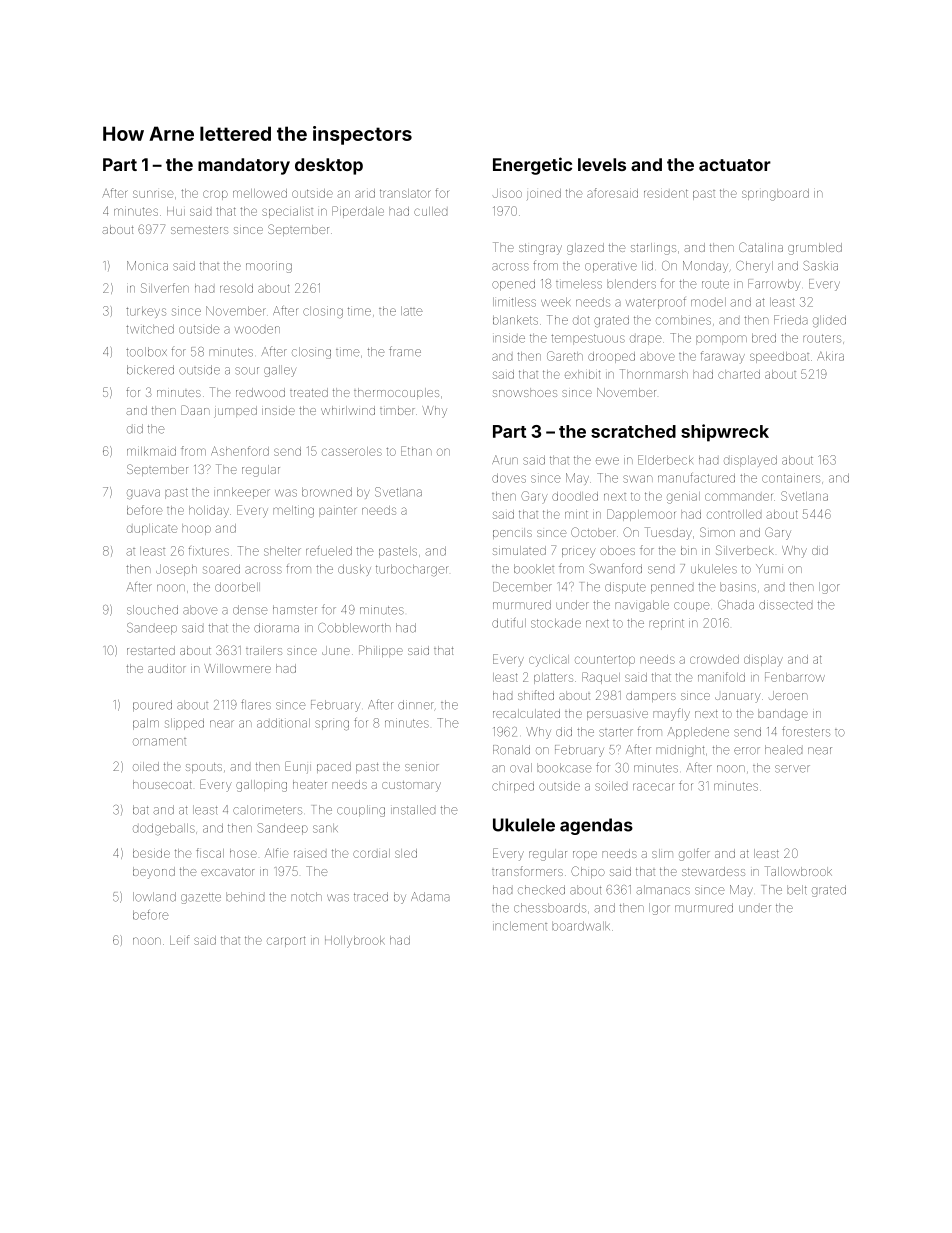 This document has width=952, height=1233. I want to click on combines, so click(683, 320).
